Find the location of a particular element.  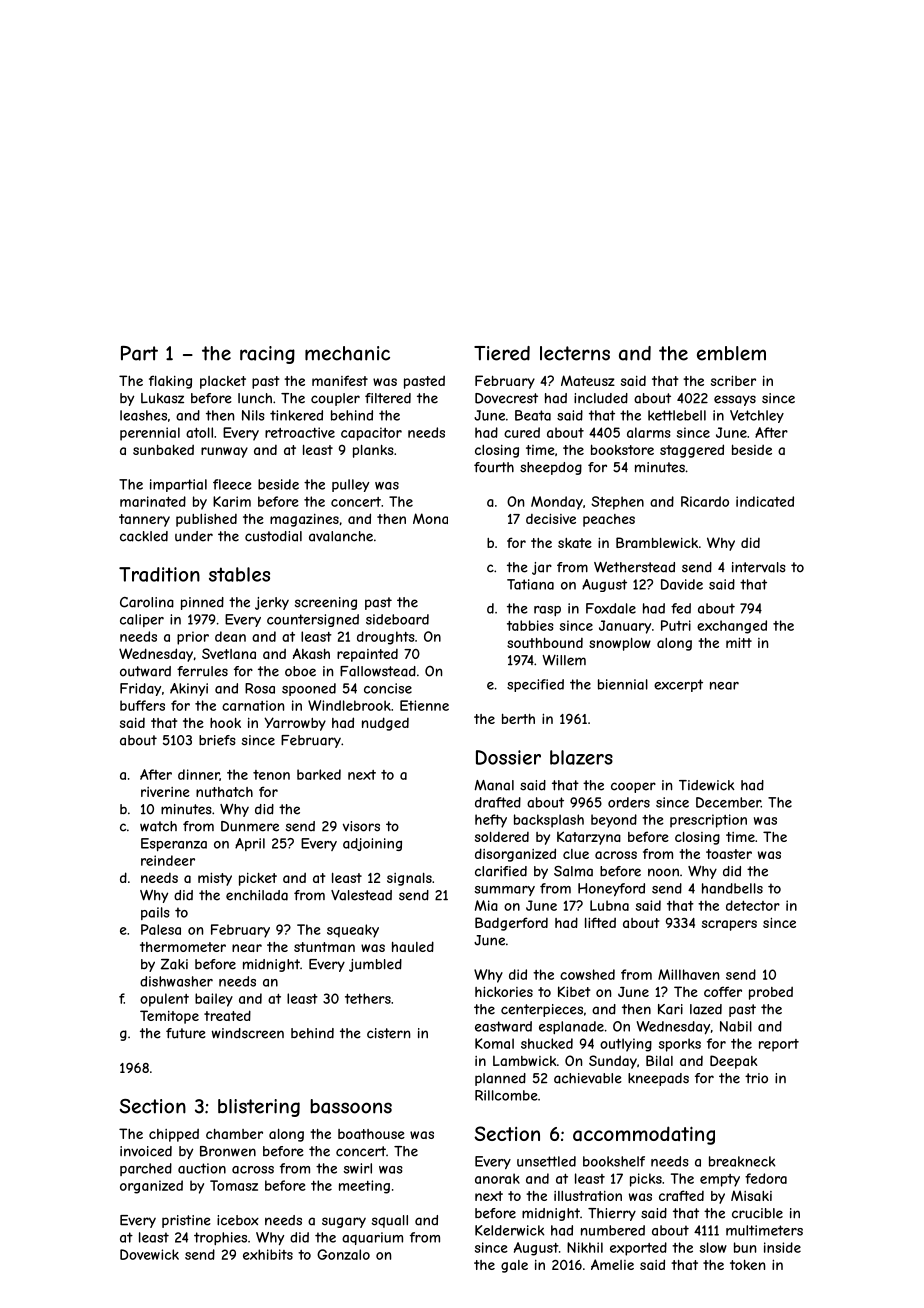

fourth is located at coordinates (494, 467).
